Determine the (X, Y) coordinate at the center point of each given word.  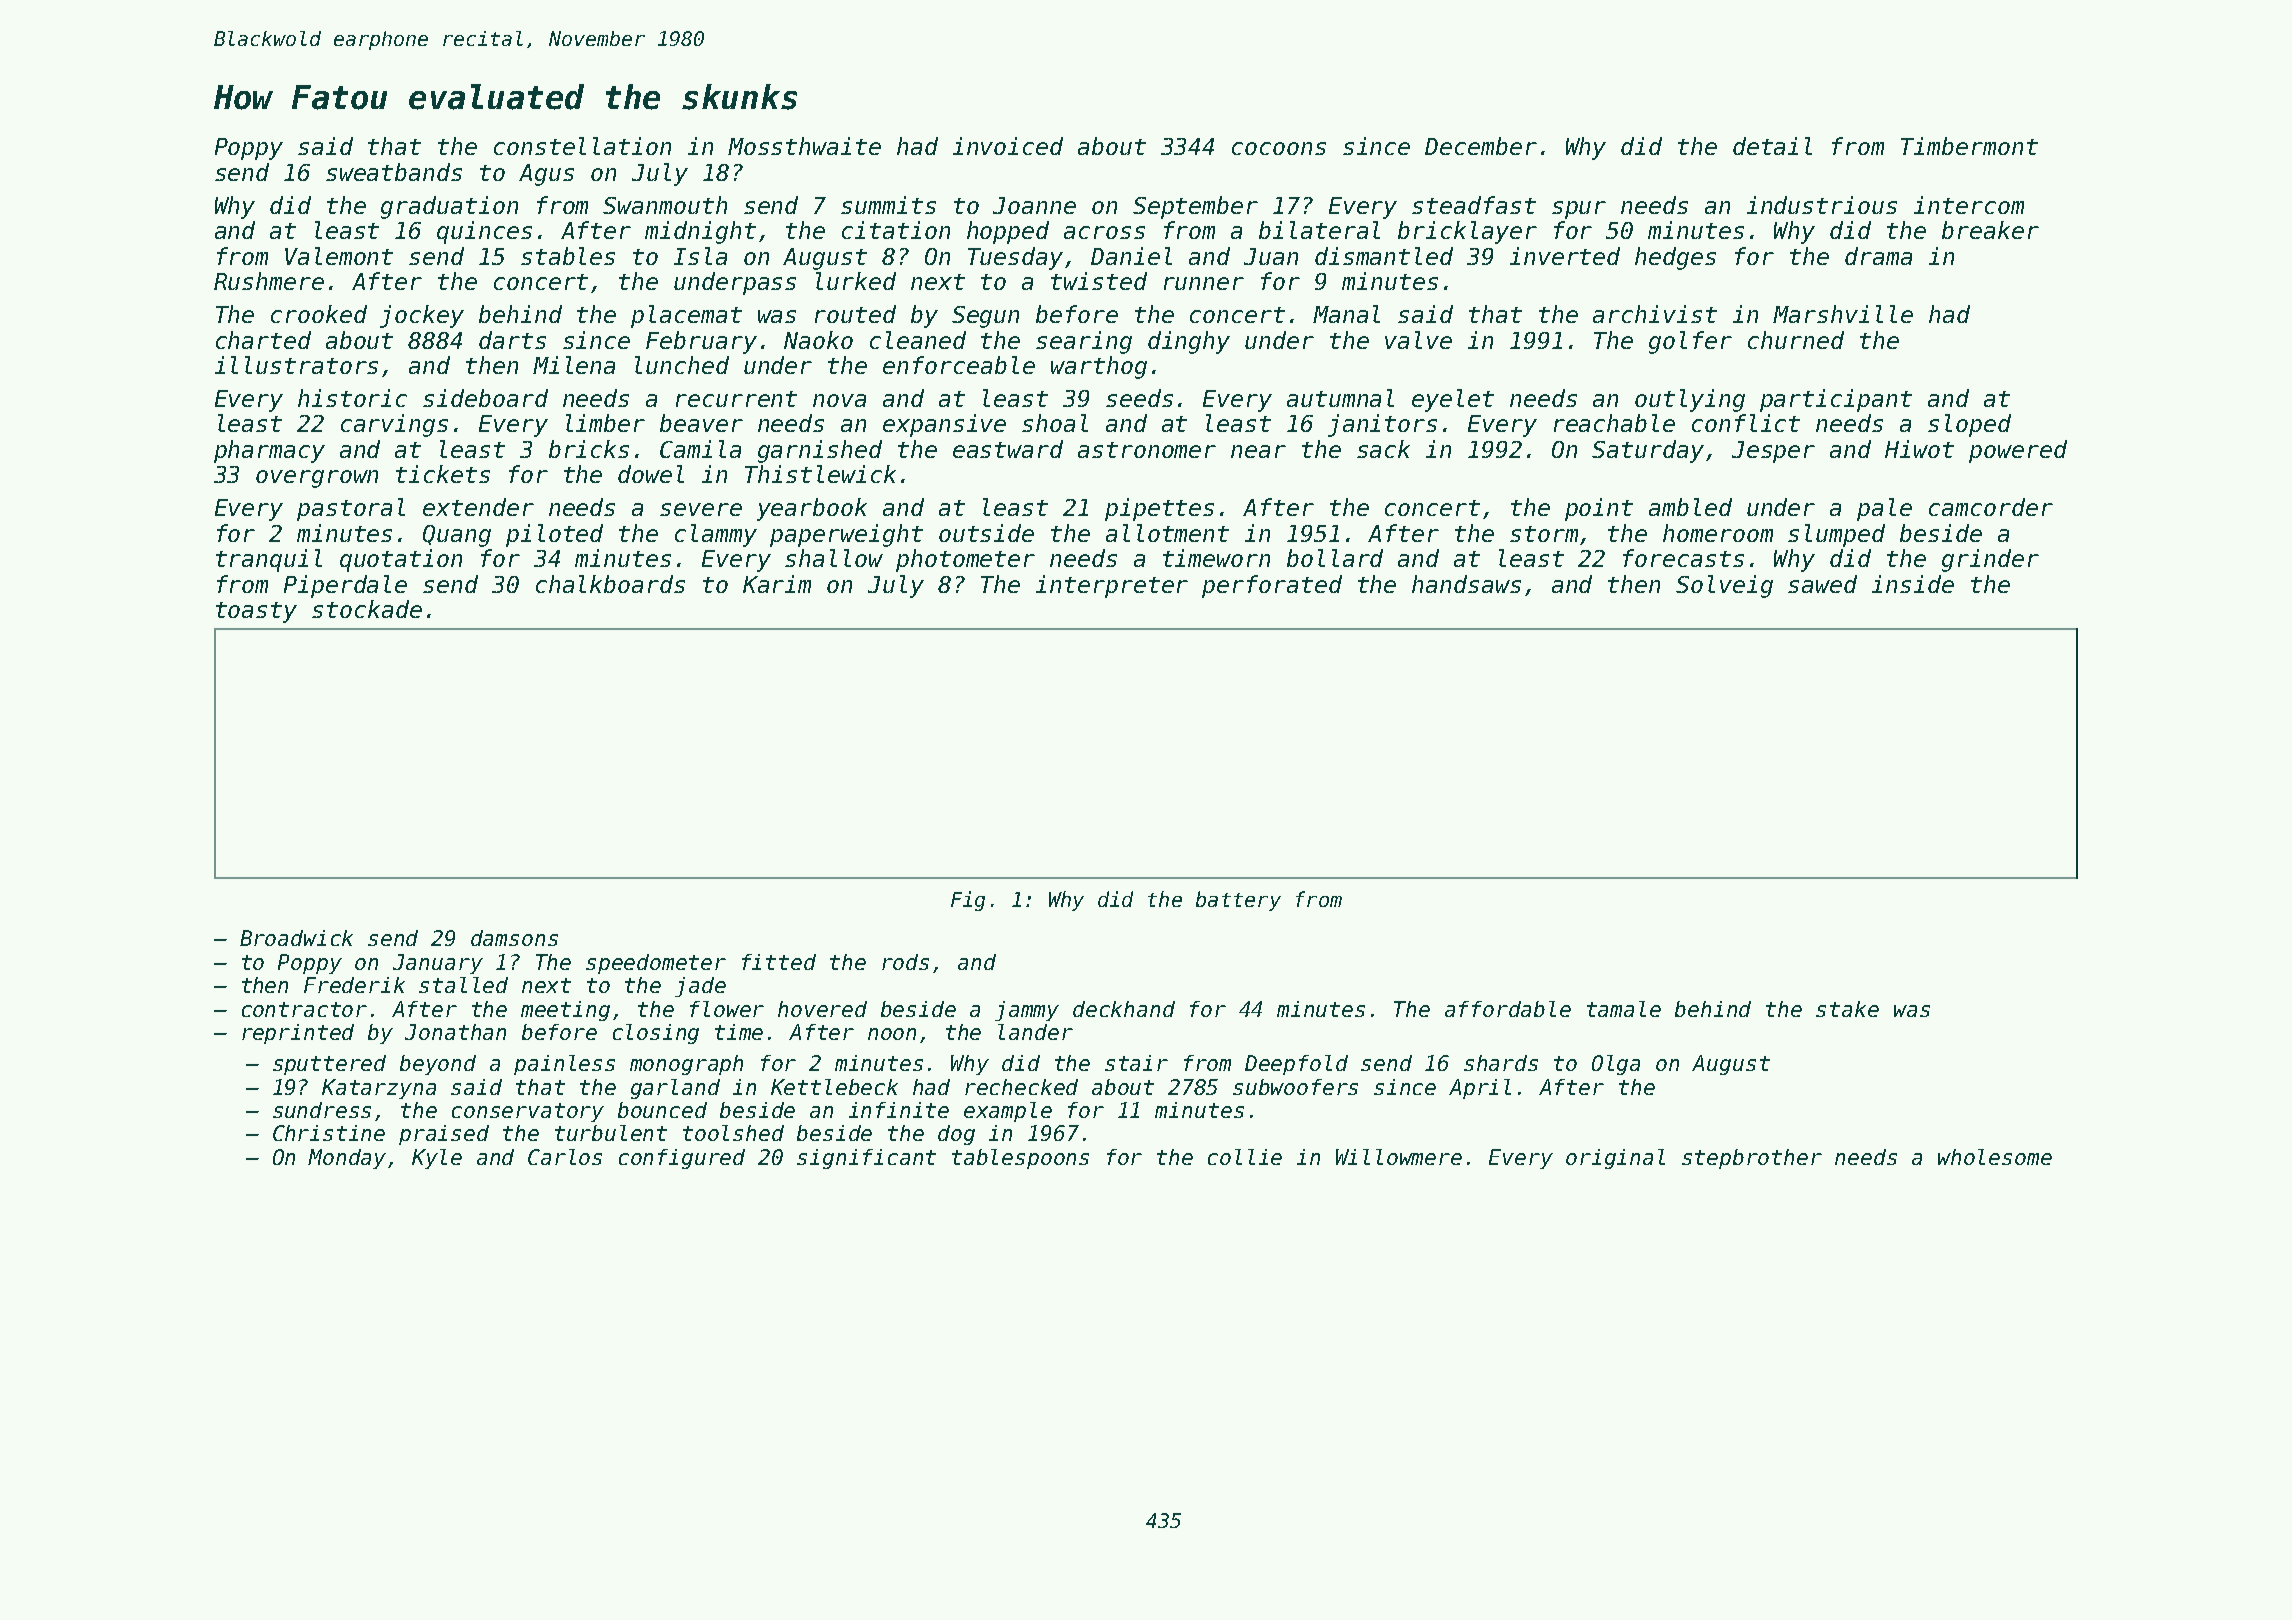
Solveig (1724, 586)
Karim (777, 584)
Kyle (437, 1159)
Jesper (1773, 452)
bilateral (1319, 230)
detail (1772, 146)
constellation (582, 146)
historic (352, 398)
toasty (256, 612)
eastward (1008, 449)
